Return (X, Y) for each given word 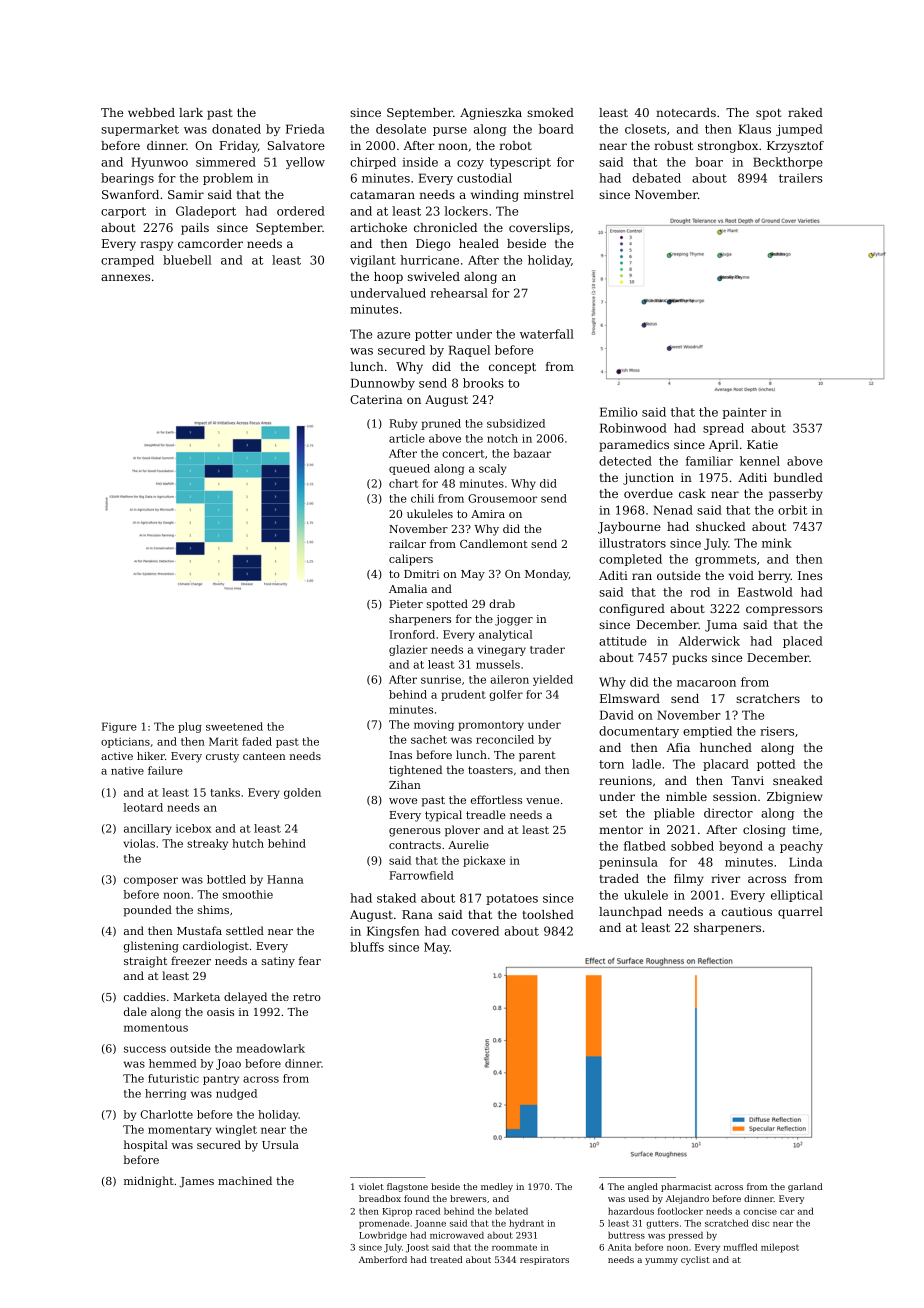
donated (236, 129)
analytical (505, 635)
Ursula (280, 1144)
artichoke (378, 227)
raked (805, 112)
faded (257, 741)
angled (643, 1187)
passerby (796, 495)
